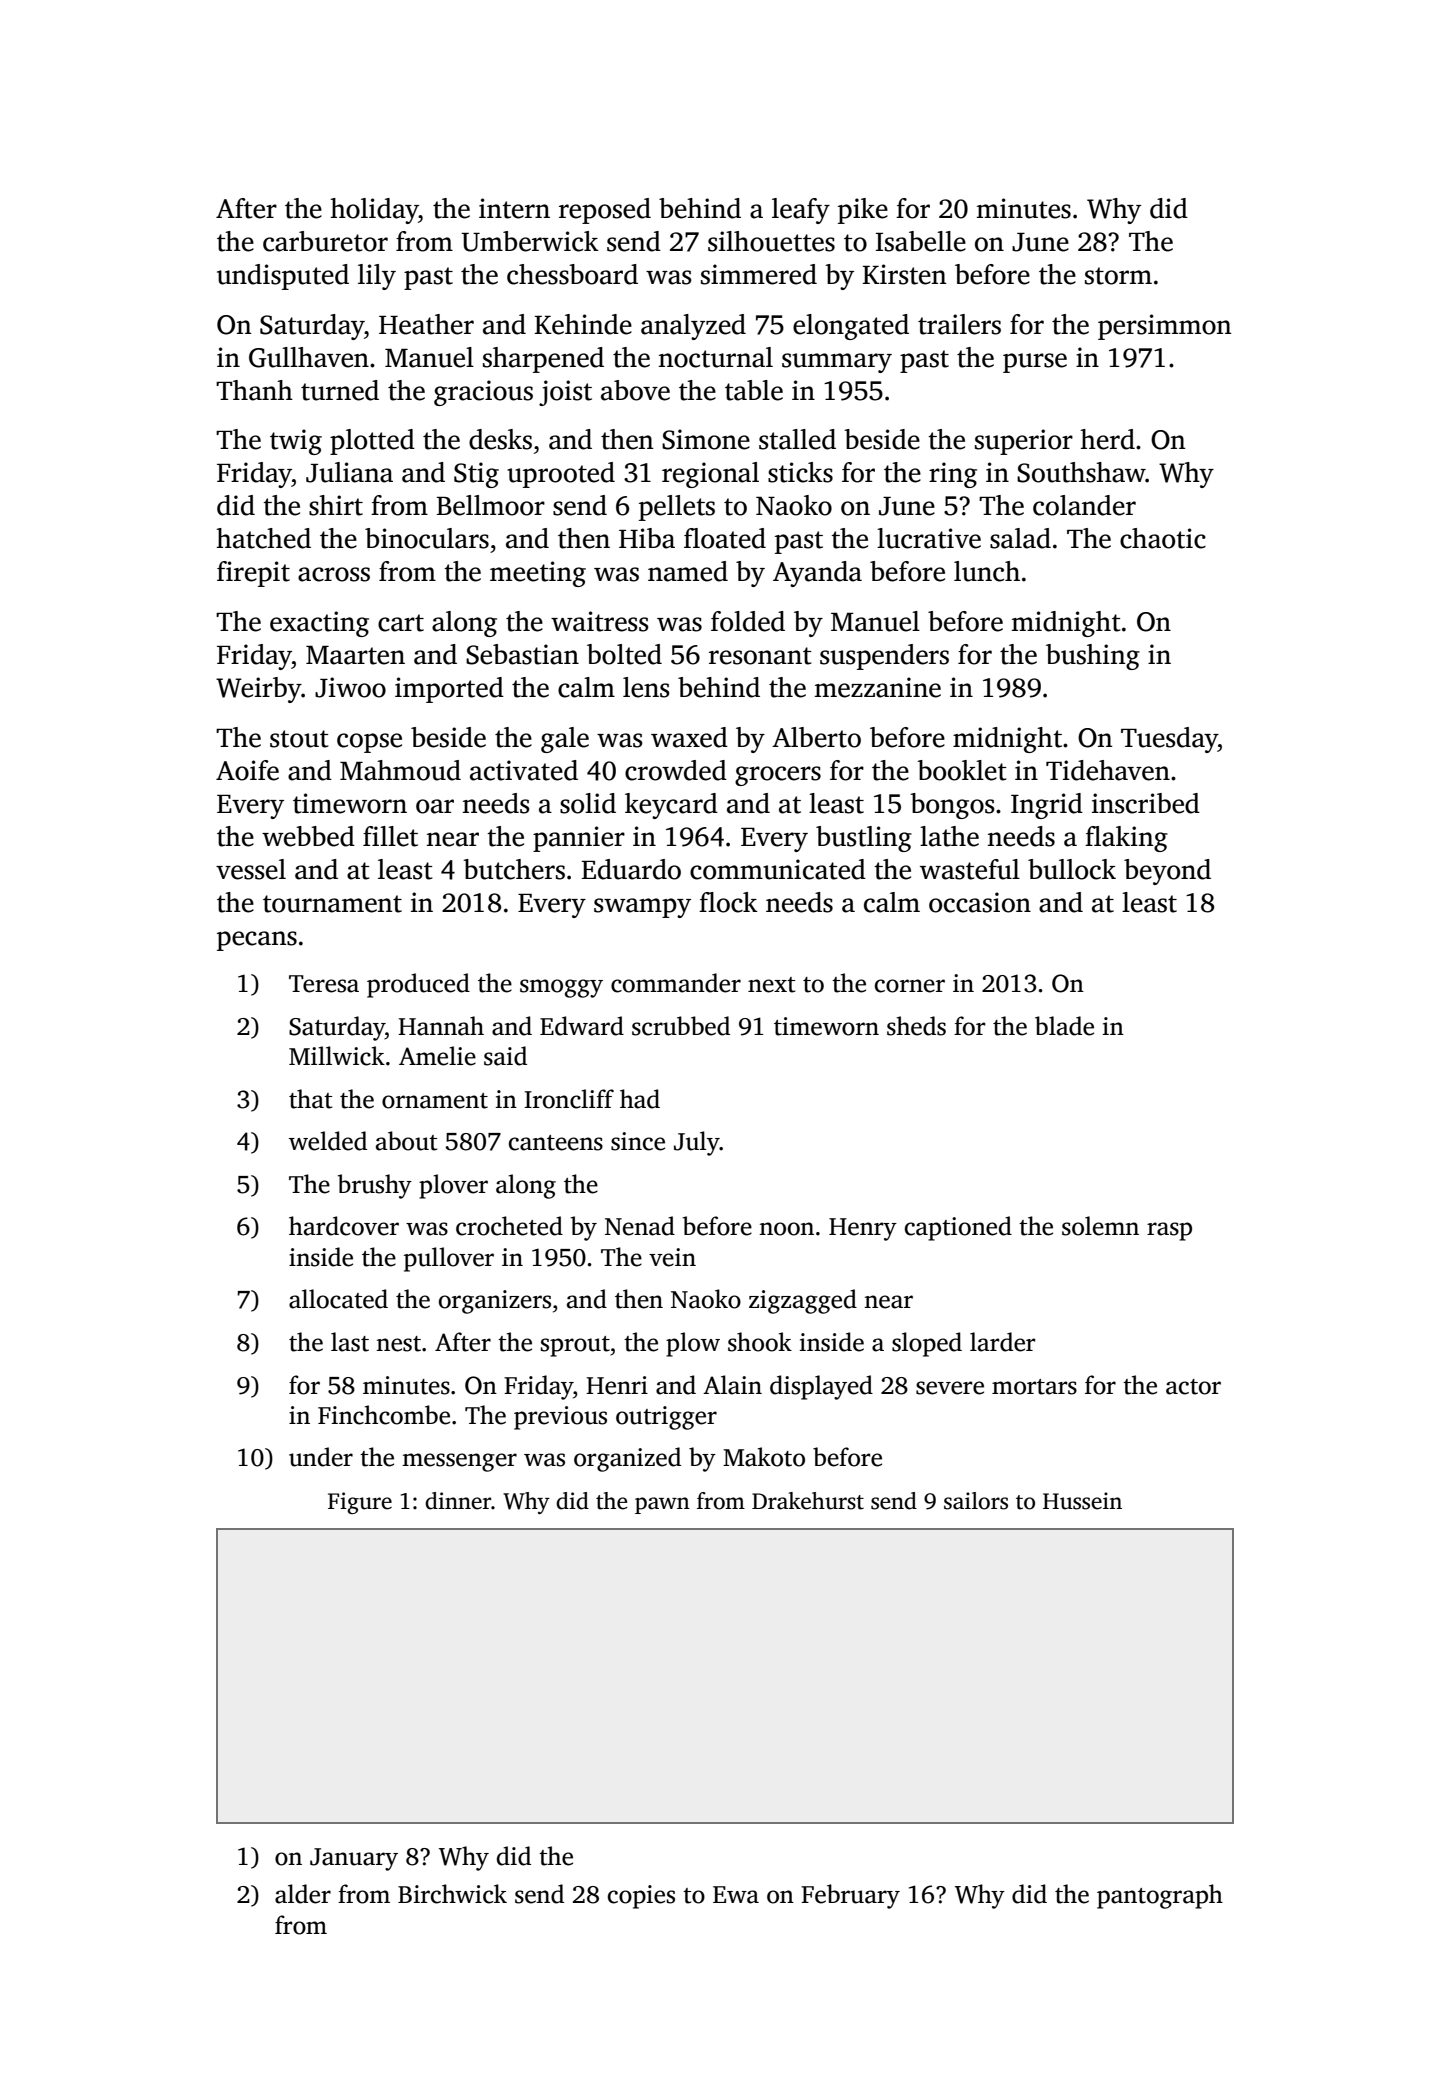 The image size is (1450, 2100). What do you see at coordinates (390, 836) in the screenshot?
I see `fillet` at bounding box center [390, 836].
